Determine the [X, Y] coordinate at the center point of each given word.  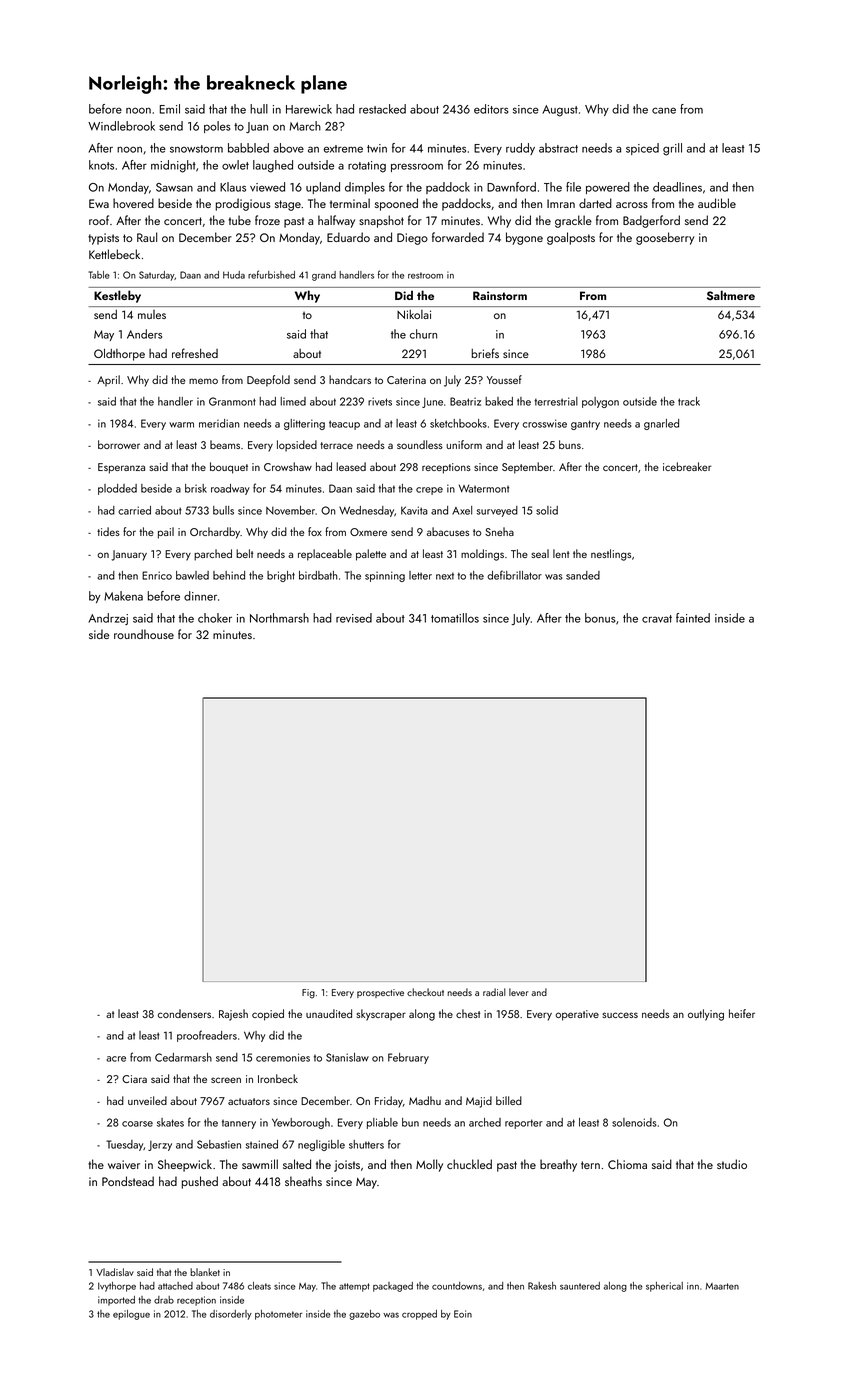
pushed [200, 1182]
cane [664, 110]
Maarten [722, 1286]
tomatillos [455, 618]
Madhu [425, 1100]
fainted [693, 618]
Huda [234, 275]
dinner [200, 596]
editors [491, 109]
